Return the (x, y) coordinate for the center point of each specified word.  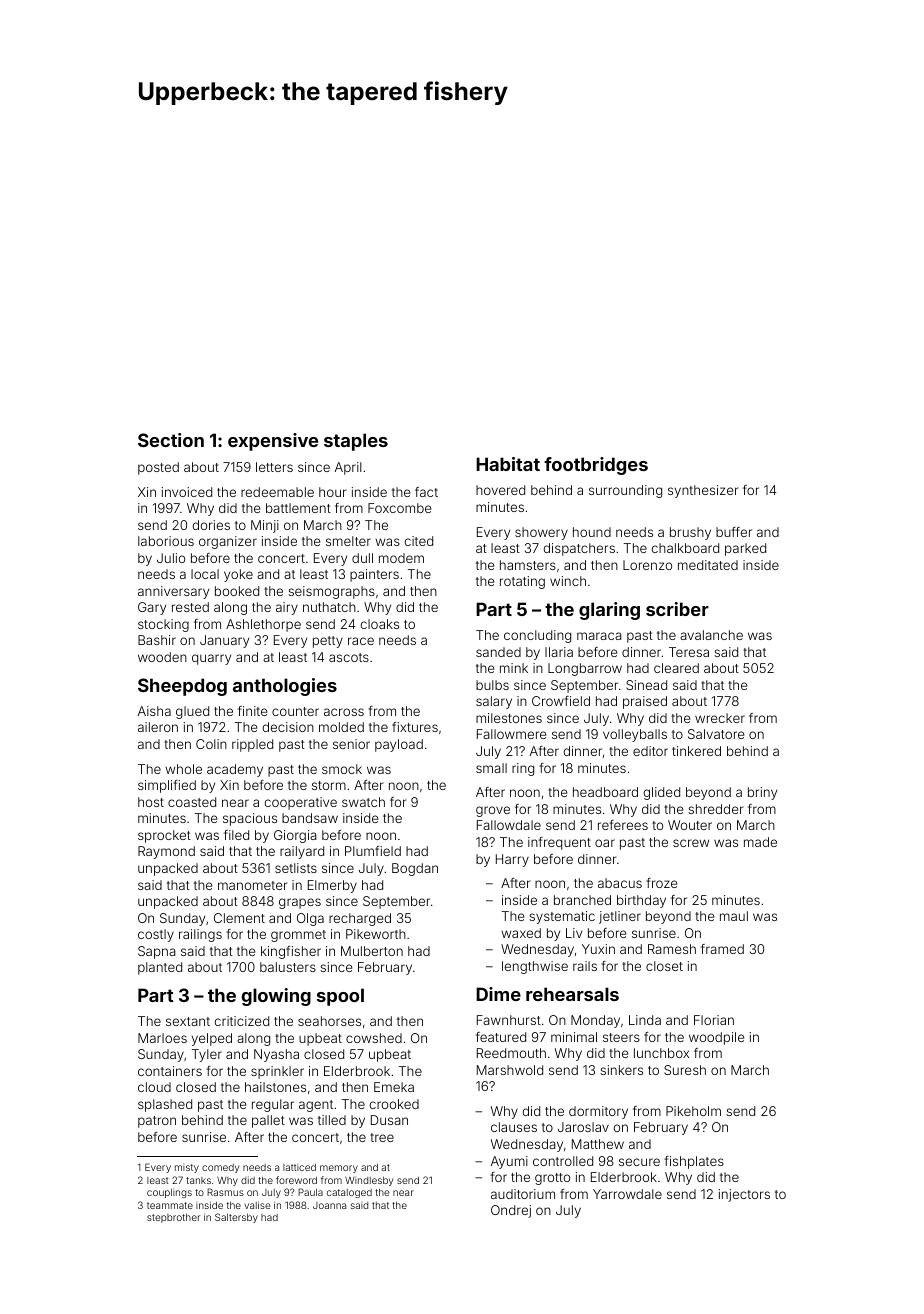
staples (356, 442)
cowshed (374, 1038)
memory (339, 1169)
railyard (302, 852)
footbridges (596, 466)
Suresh (685, 1070)
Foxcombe (399, 508)
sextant (188, 1021)
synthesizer (703, 491)
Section (171, 440)
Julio (171, 558)
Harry (512, 860)
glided (662, 793)
